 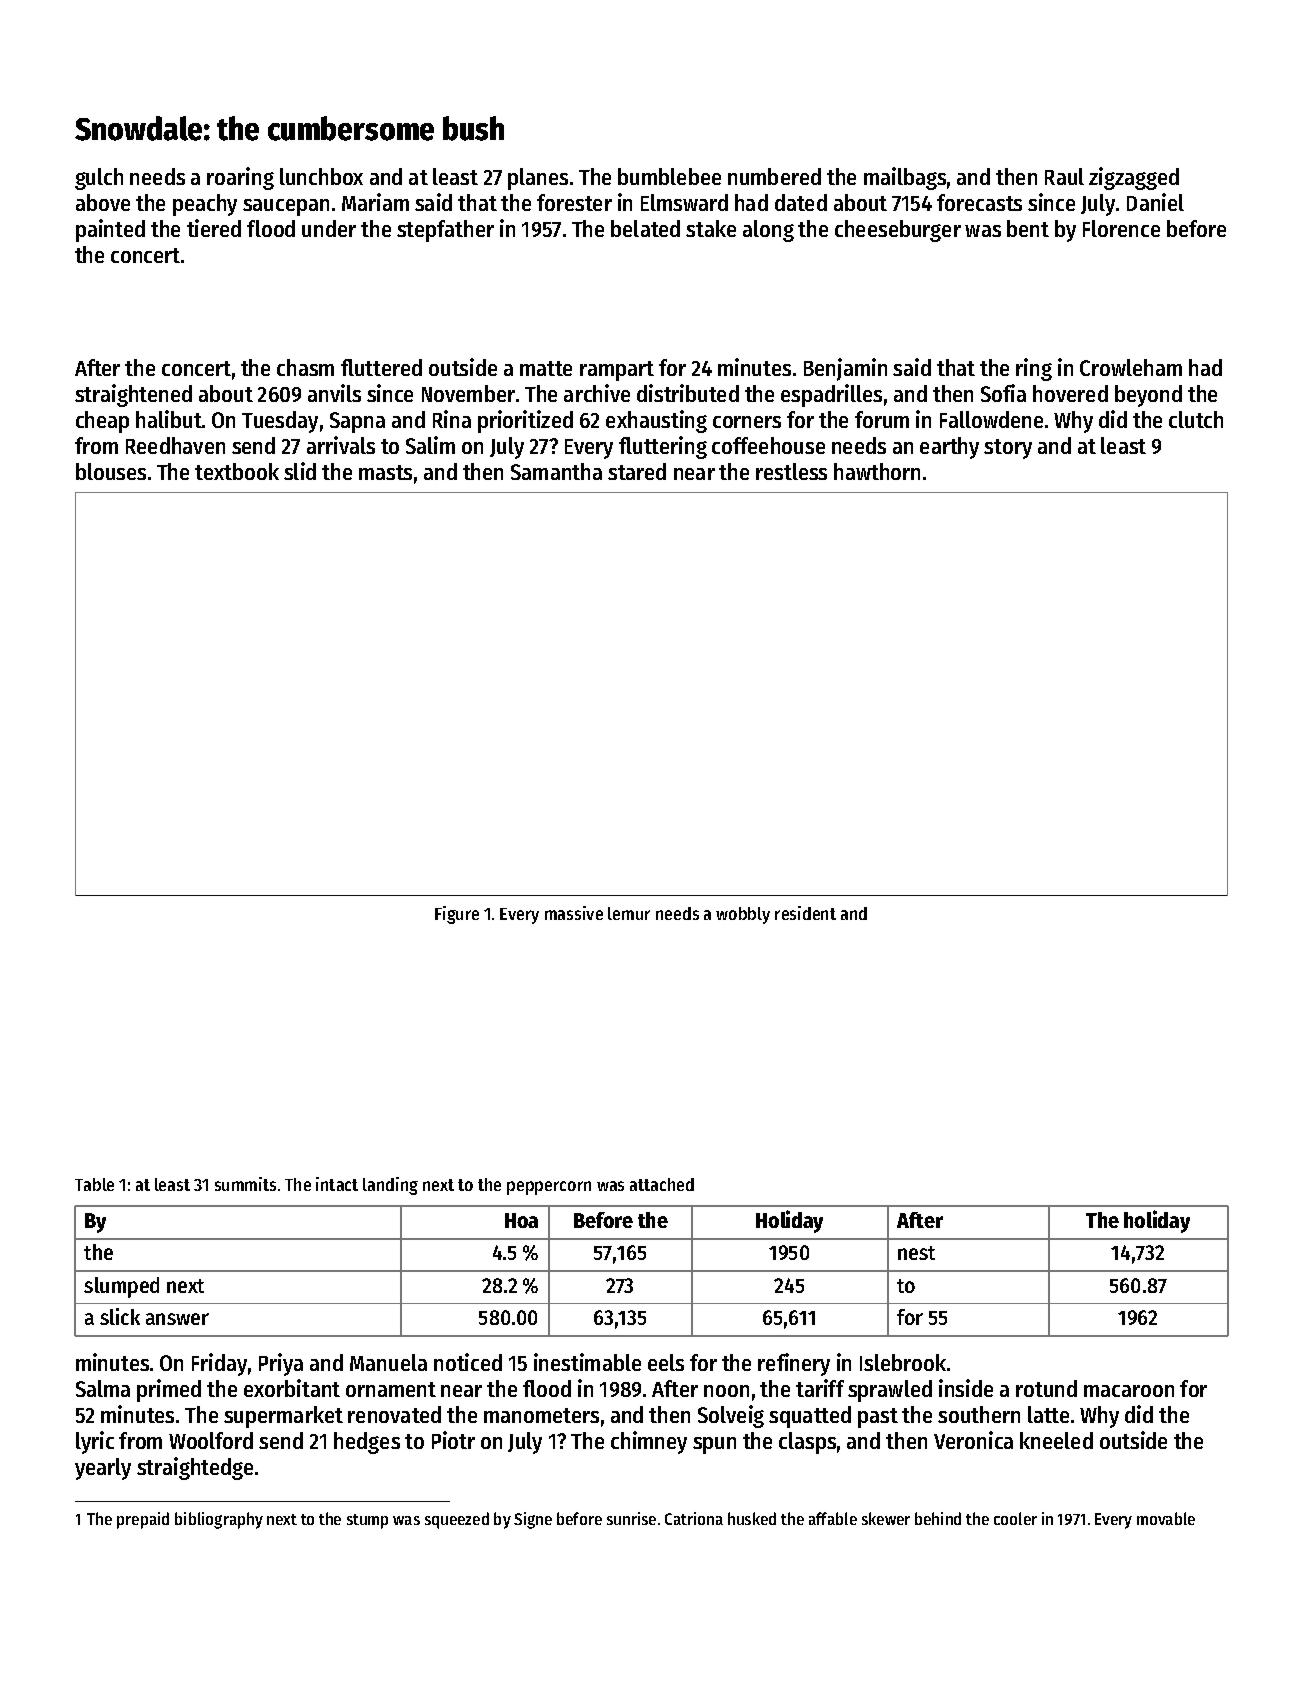 I want to click on lemur, so click(x=629, y=913).
